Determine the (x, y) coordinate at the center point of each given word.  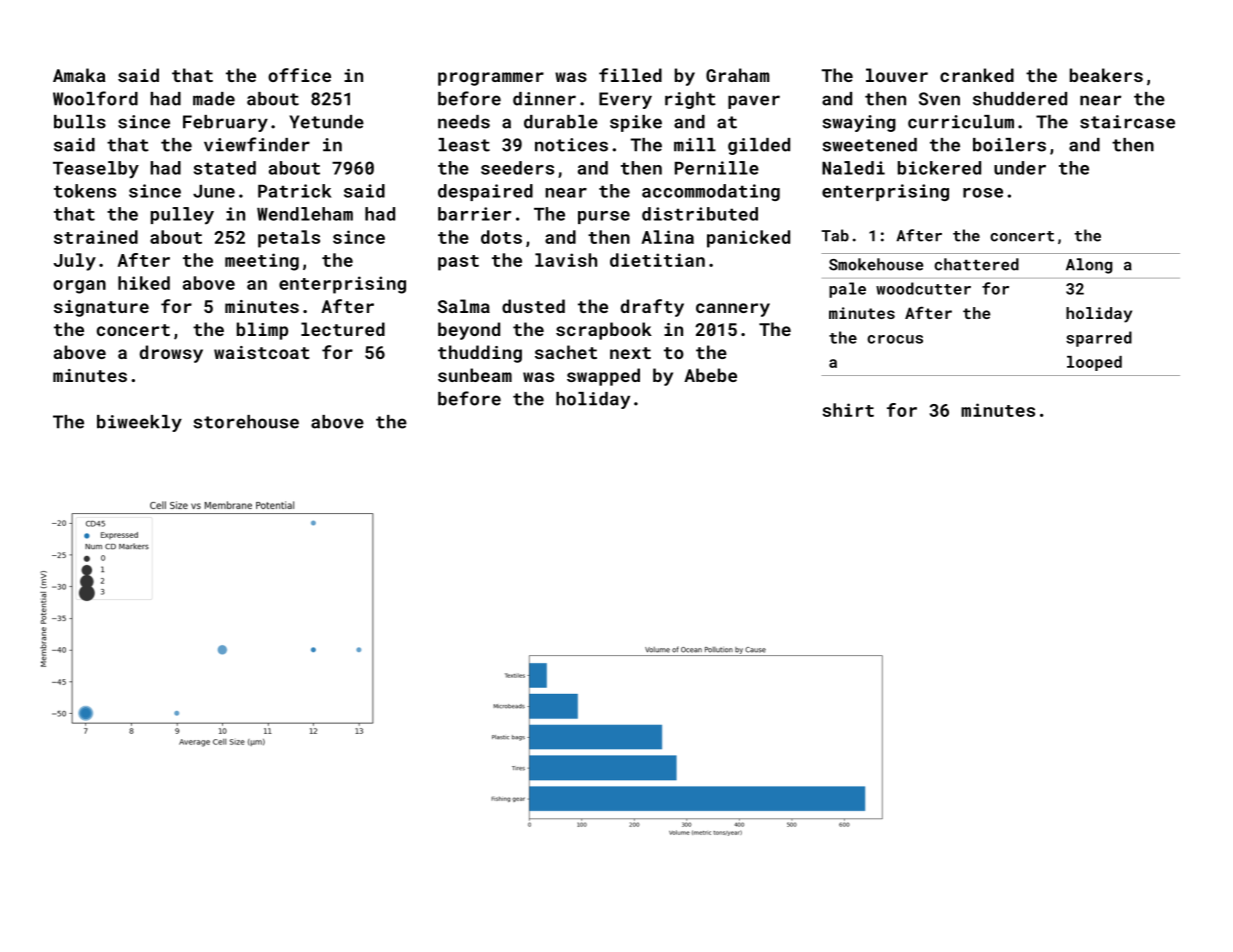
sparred (1099, 339)
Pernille (717, 168)
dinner (544, 99)
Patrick (295, 191)
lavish (566, 260)
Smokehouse (876, 264)
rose (983, 193)
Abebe (710, 375)
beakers (1106, 75)
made (214, 99)
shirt (848, 410)
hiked (144, 283)
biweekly (139, 423)
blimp (262, 331)
